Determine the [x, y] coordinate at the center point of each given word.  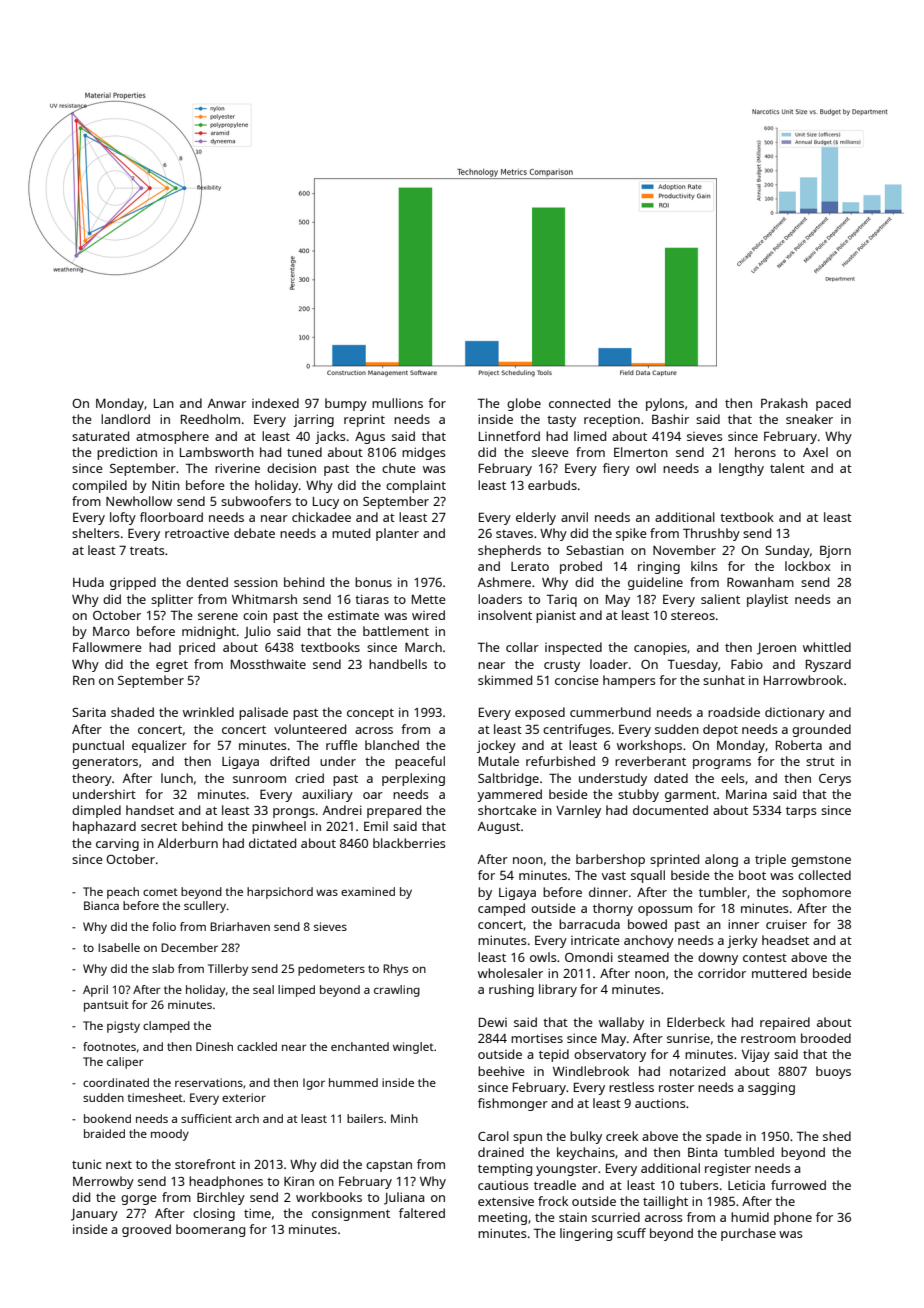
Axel [815, 452]
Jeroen [776, 649]
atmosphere [172, 437]
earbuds [552, 485]
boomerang [210, 1230]
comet [160, 892]
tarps [801, 812]
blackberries [409, 843]
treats [147, 550]
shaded [132, 712]
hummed [353, 1082]
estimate [353, 615]
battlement [396, 631]
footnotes [109, 1046]
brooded [826, 1038]
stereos [693, 615]
